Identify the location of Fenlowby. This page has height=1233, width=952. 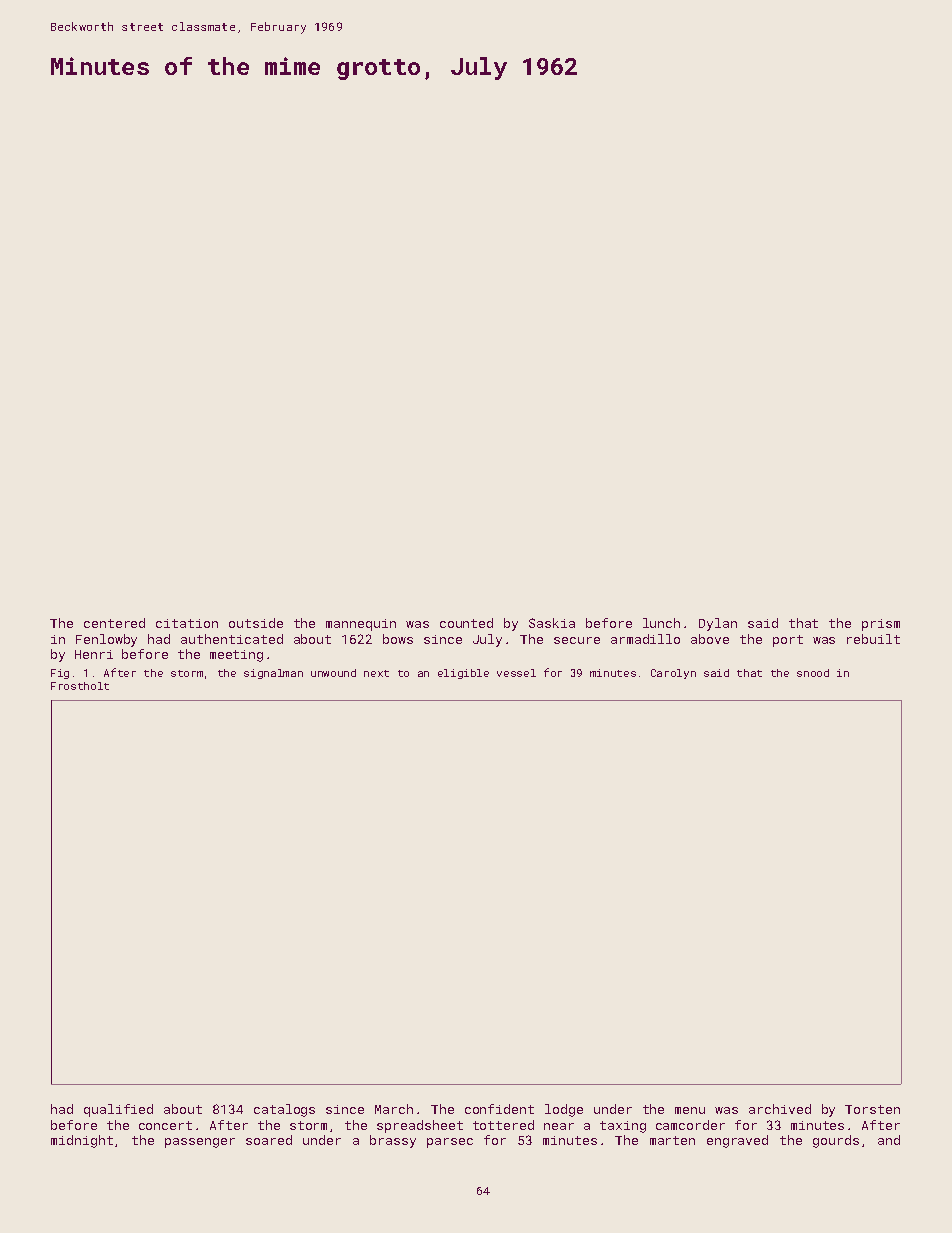
(106, 640).
